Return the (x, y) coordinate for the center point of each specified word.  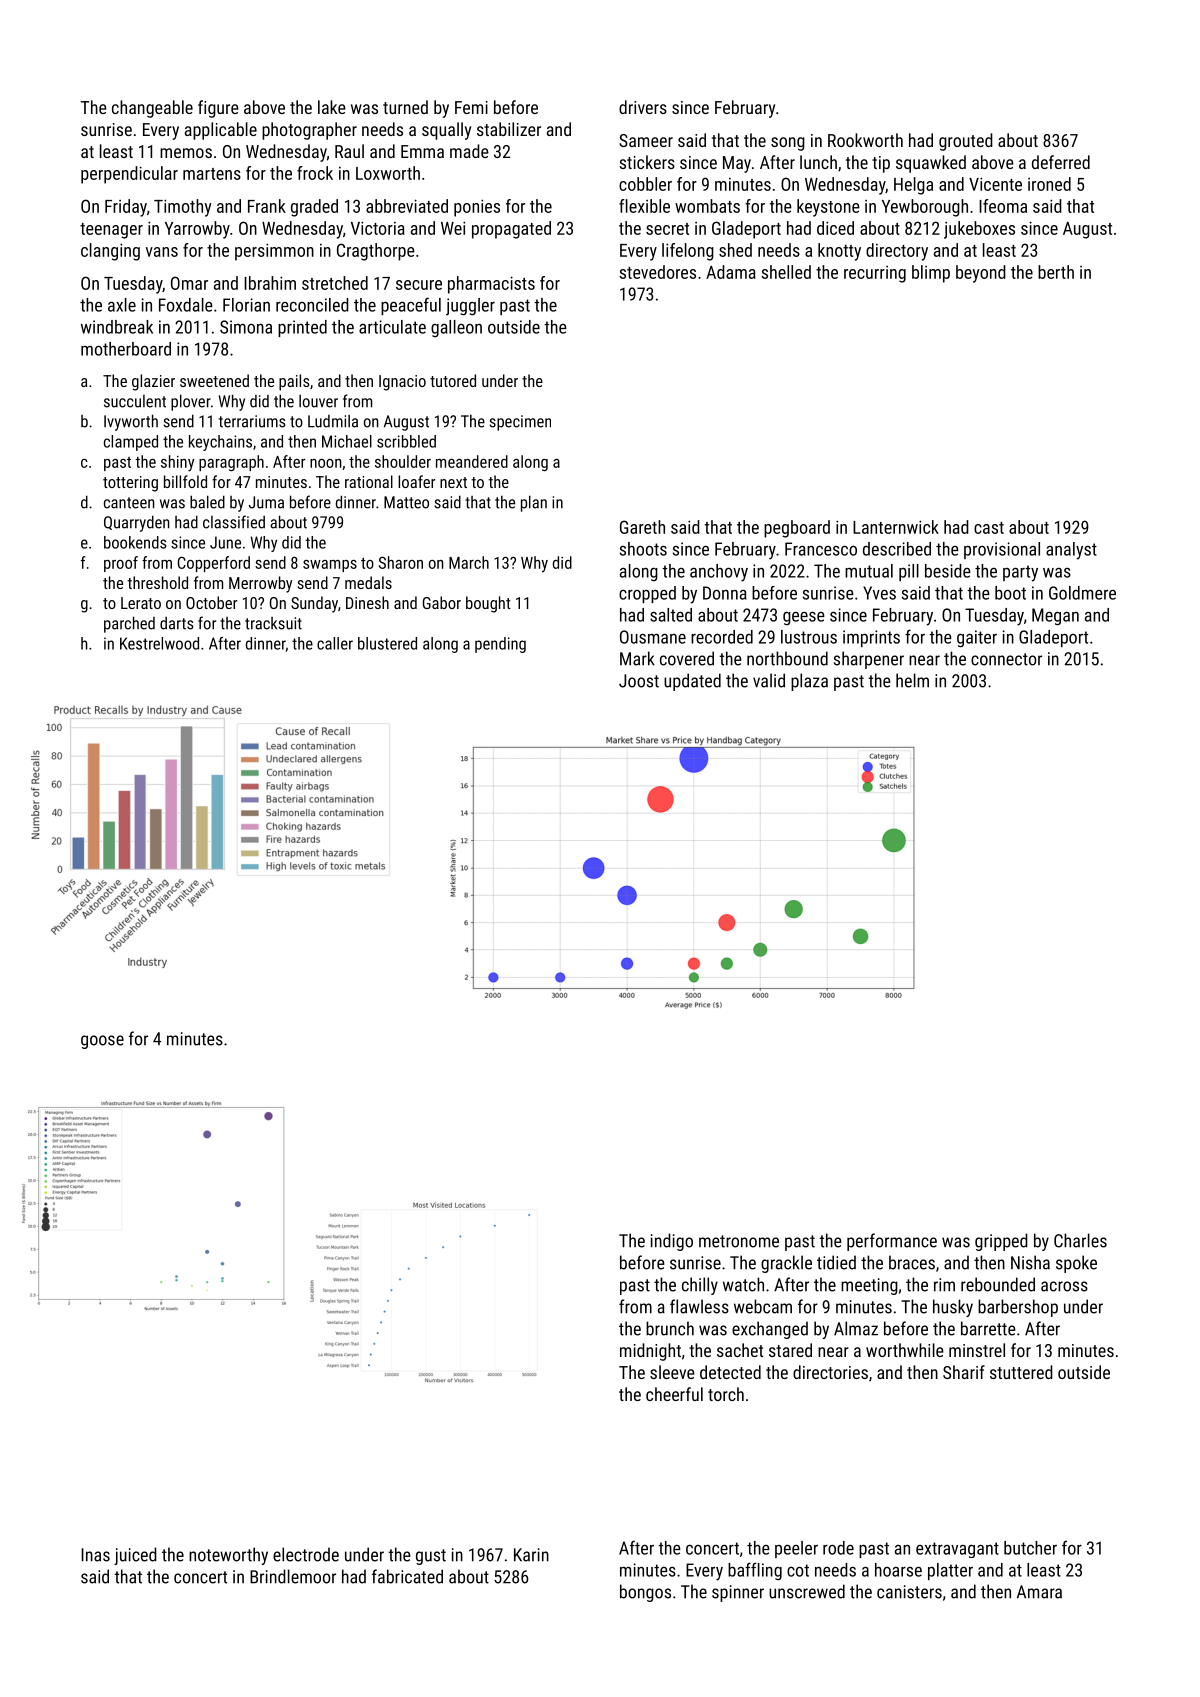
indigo (672, 1242)
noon (326, 463)
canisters (909, 1592)
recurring (875, 274)
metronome (739, 1241)
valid (769, 680)
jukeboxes (979, 230)
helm (912, 680)
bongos (645, 1593)
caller (335, 643)
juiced (135, 1556)
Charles (1080, 1240)
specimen (520, 423)
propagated (511, 230)
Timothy (183, 208)
